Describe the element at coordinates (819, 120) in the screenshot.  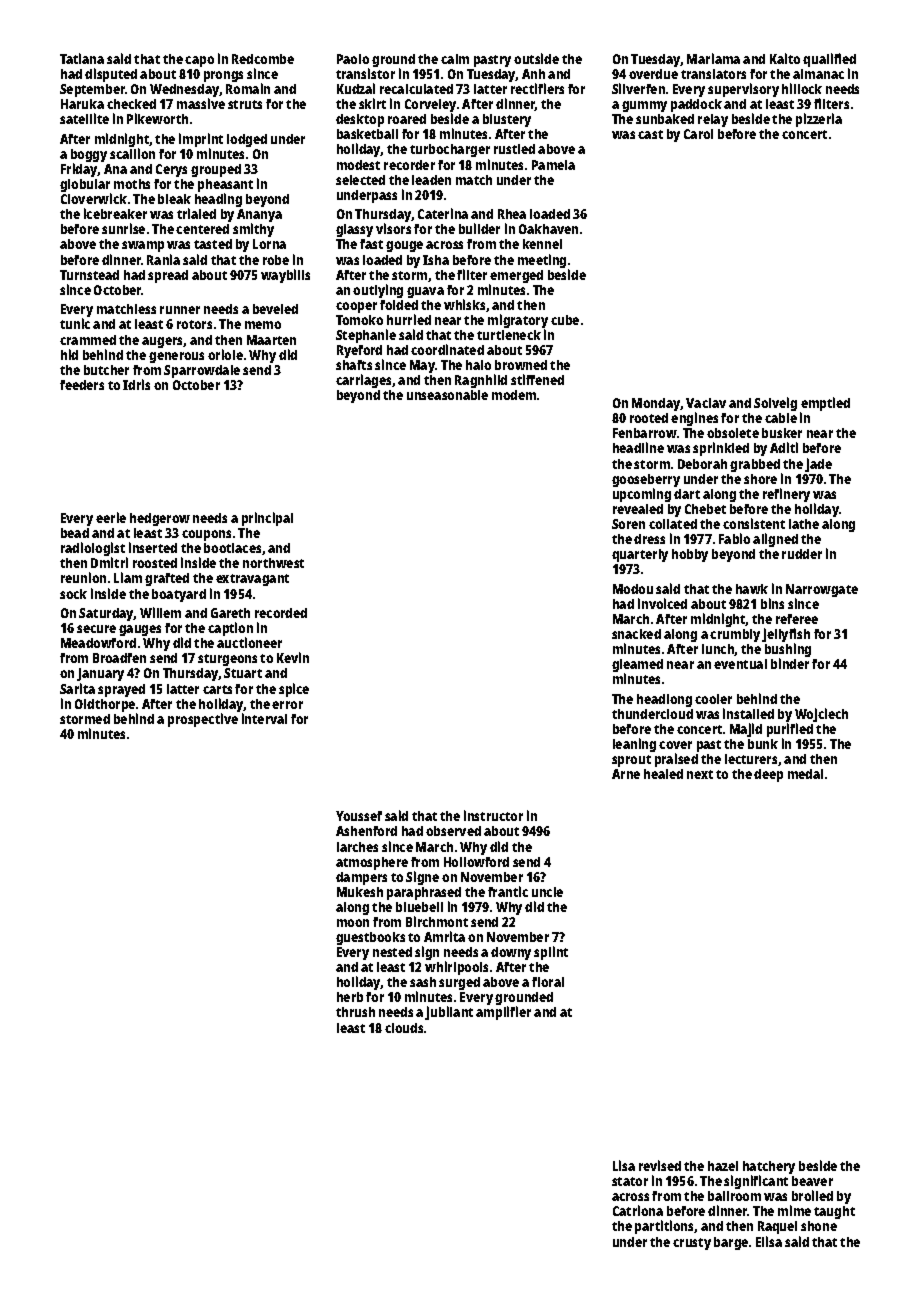
I see `pizzeria` at that location.
